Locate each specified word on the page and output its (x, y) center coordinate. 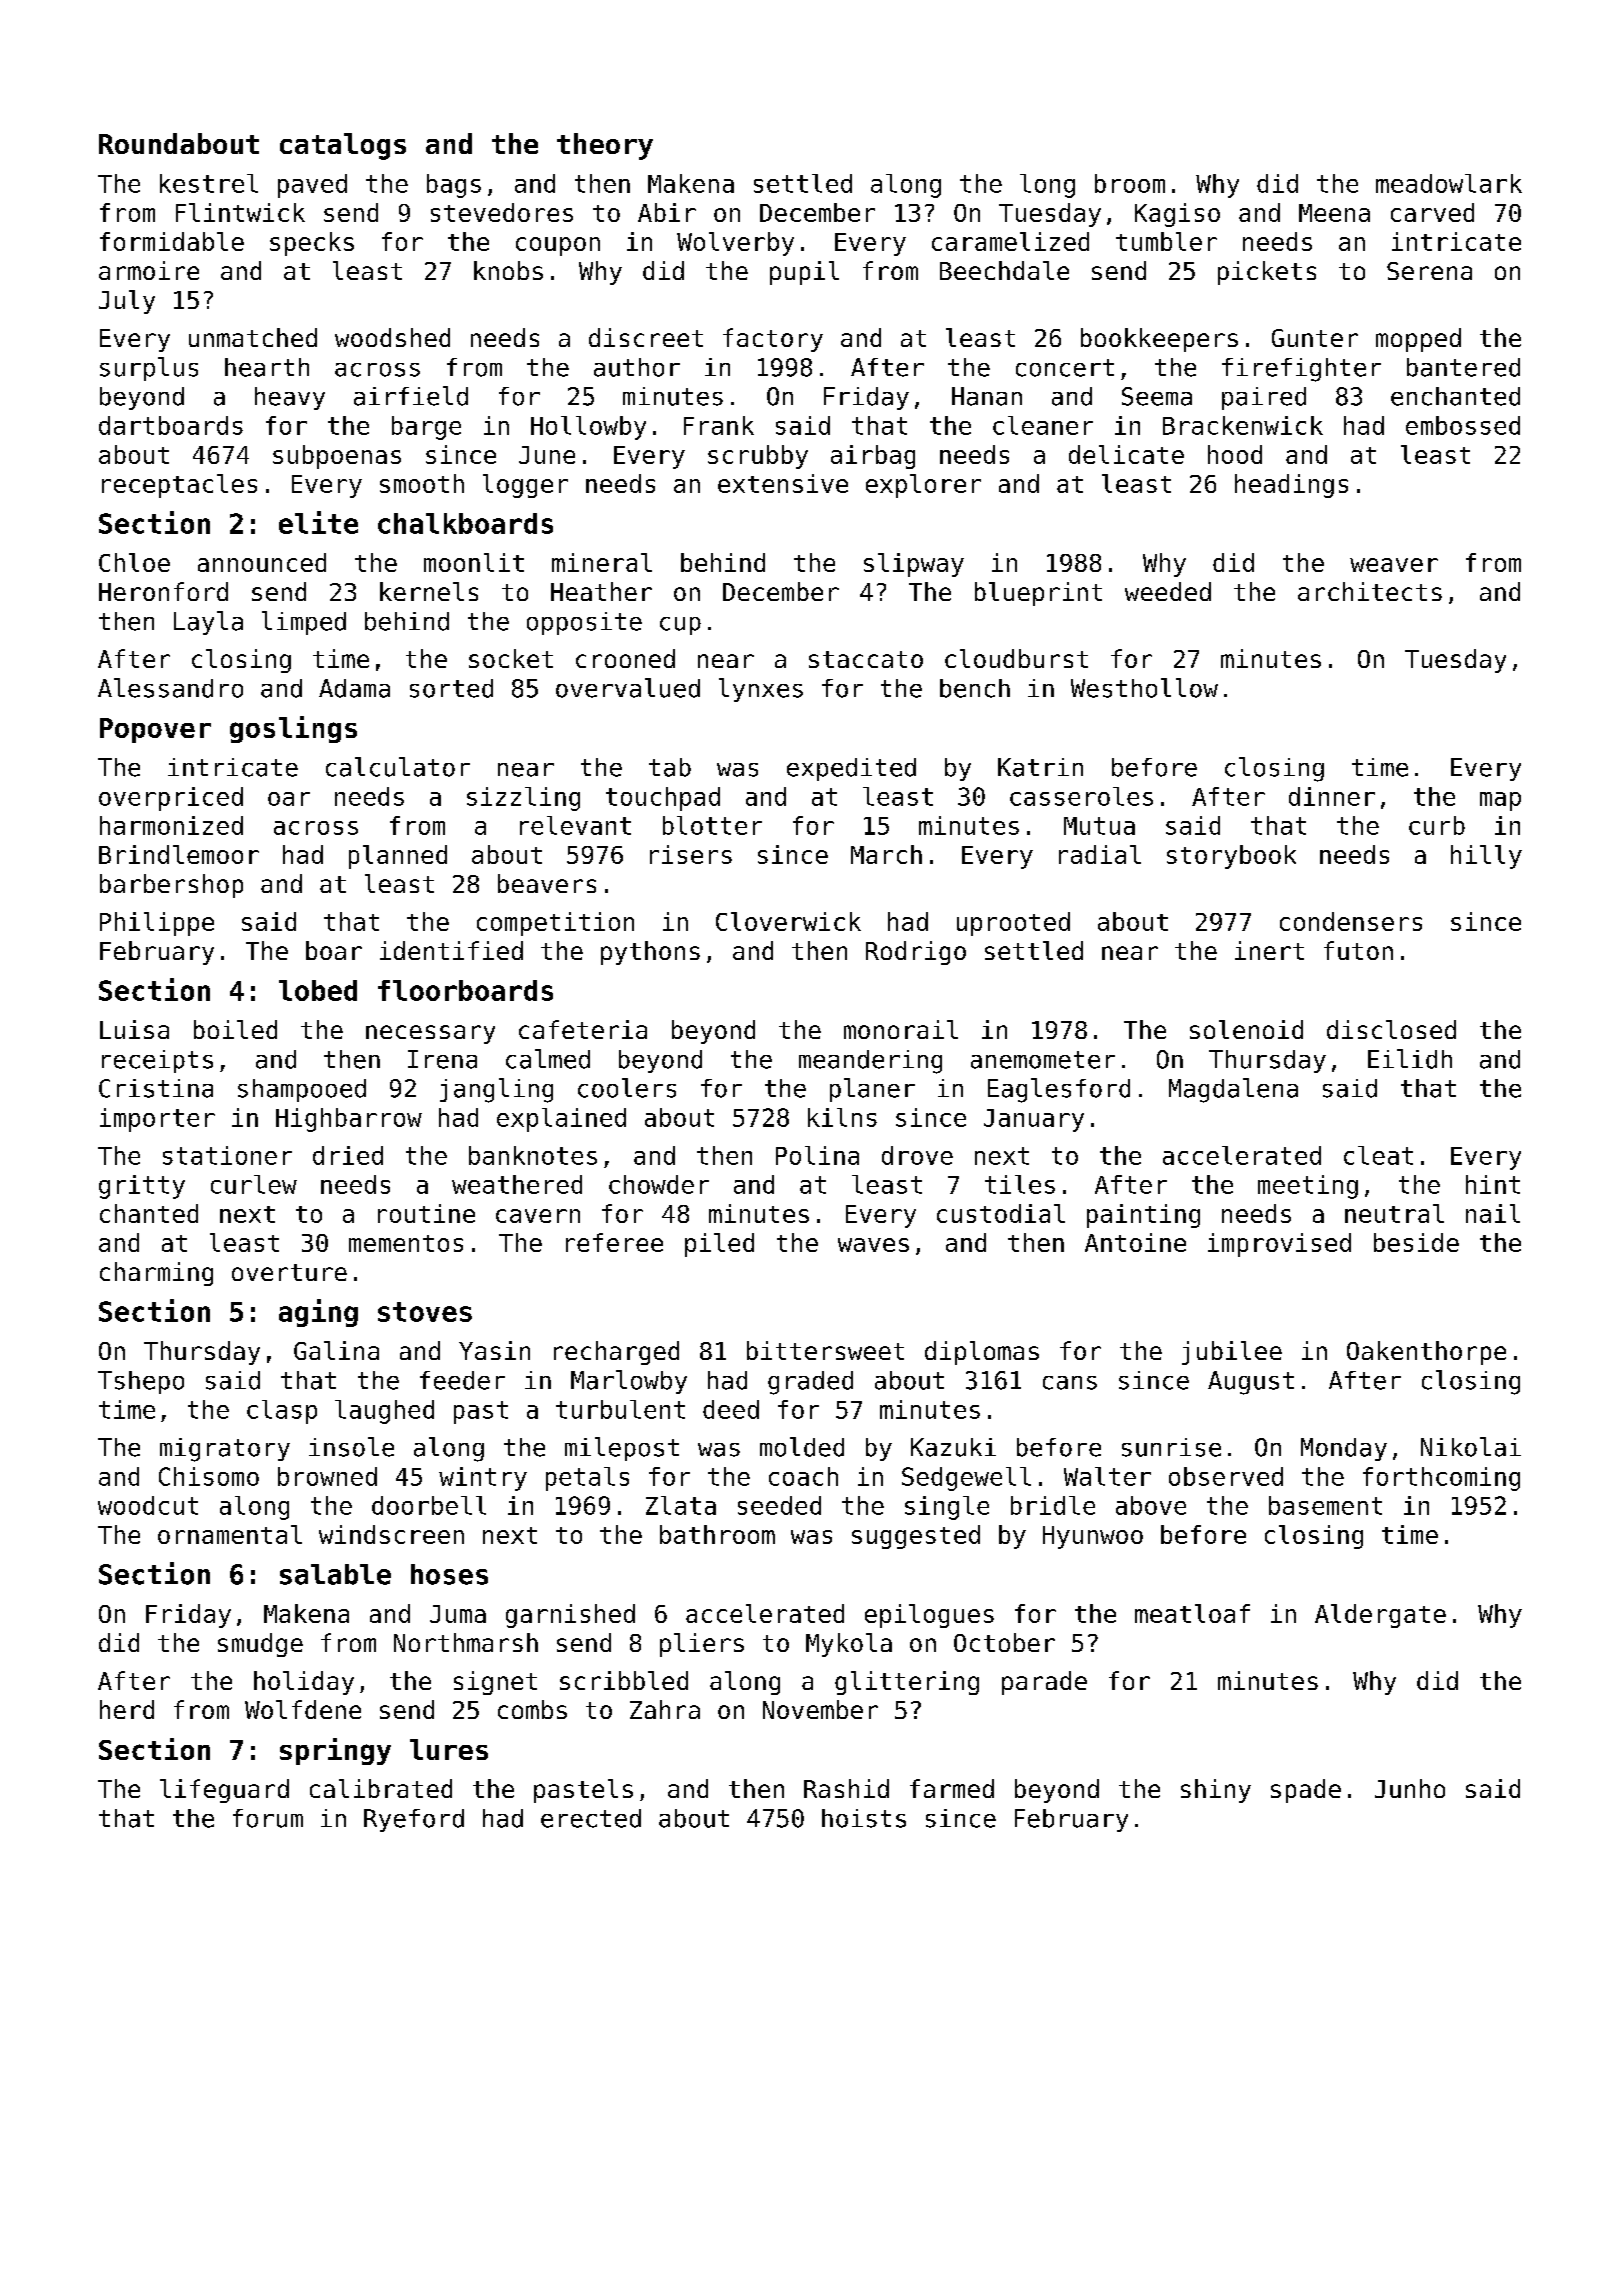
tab (670, 767)
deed (731, 1409)
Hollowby (588, 428)
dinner (1332, 796)
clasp (282, 1412)
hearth (267, 367)
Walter (1107, 1476)
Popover (155, 730)
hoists (864, 1818)
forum (268, 1818)
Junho (1410, 1788)
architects (1370, 591)
